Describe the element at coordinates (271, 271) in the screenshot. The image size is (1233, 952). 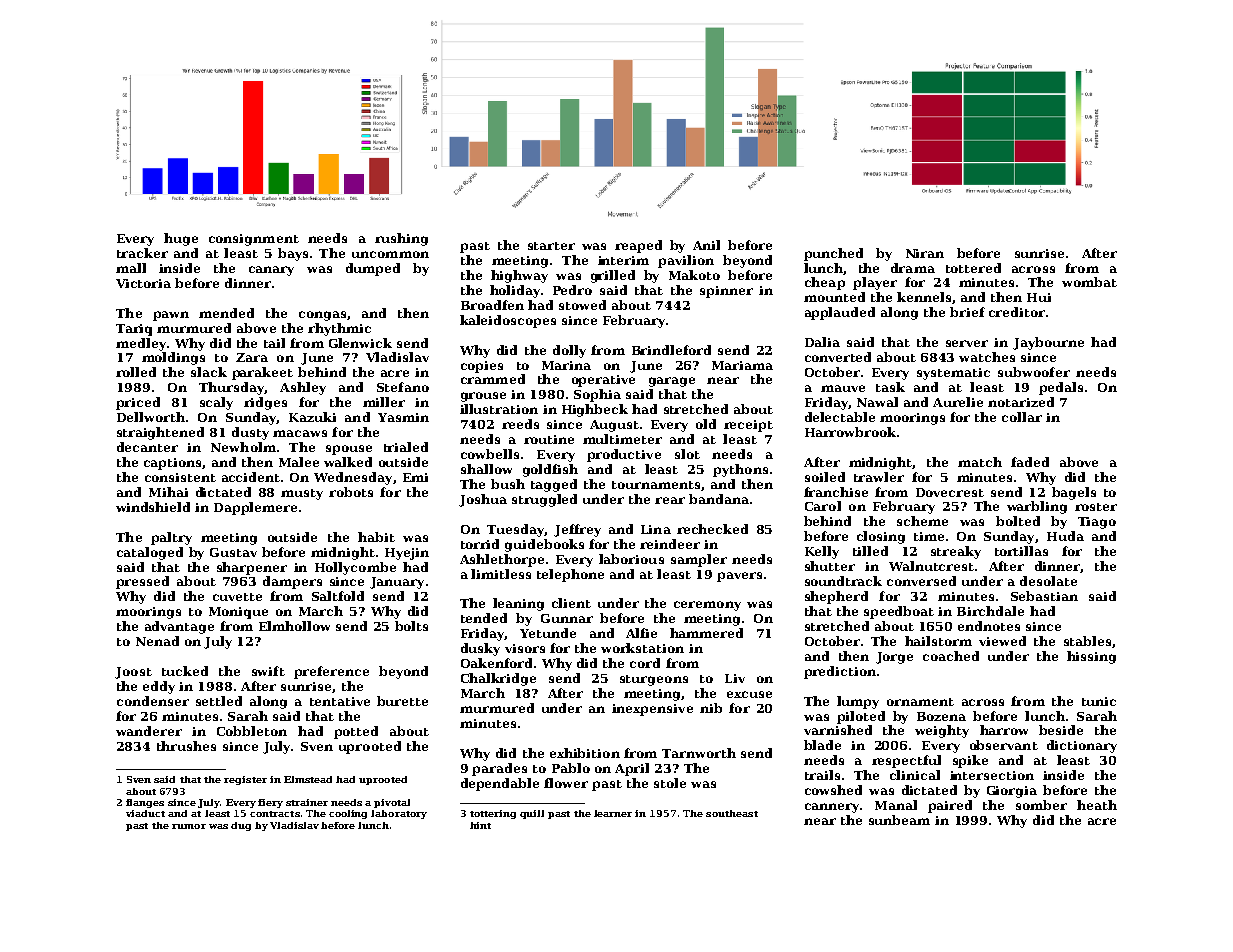
I see `canary` at that location.
